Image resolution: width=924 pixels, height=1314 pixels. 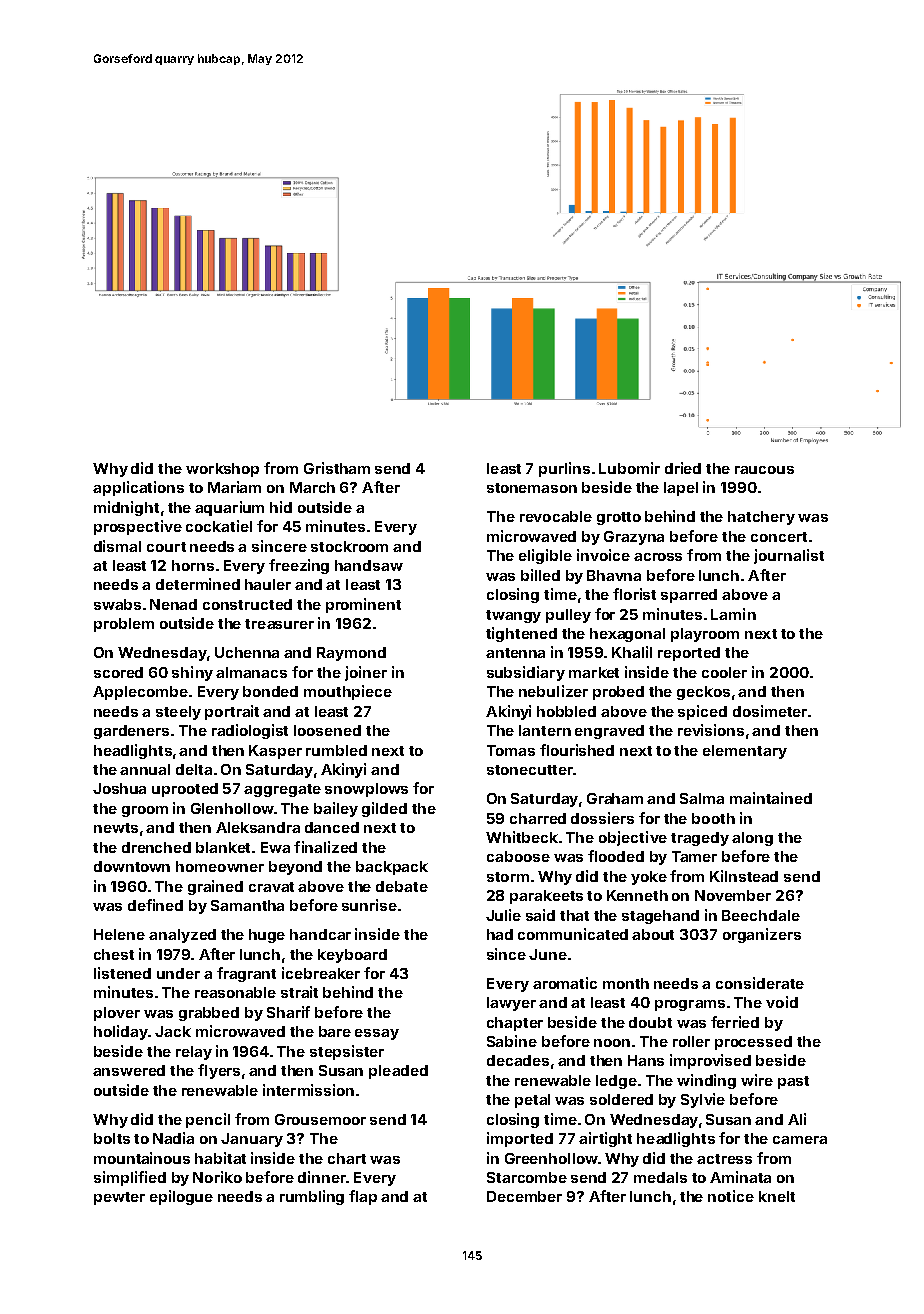 What do you see at coordinates (130, 1178) in the page?
I see `simplified` at bounding box center [130, 1178].
